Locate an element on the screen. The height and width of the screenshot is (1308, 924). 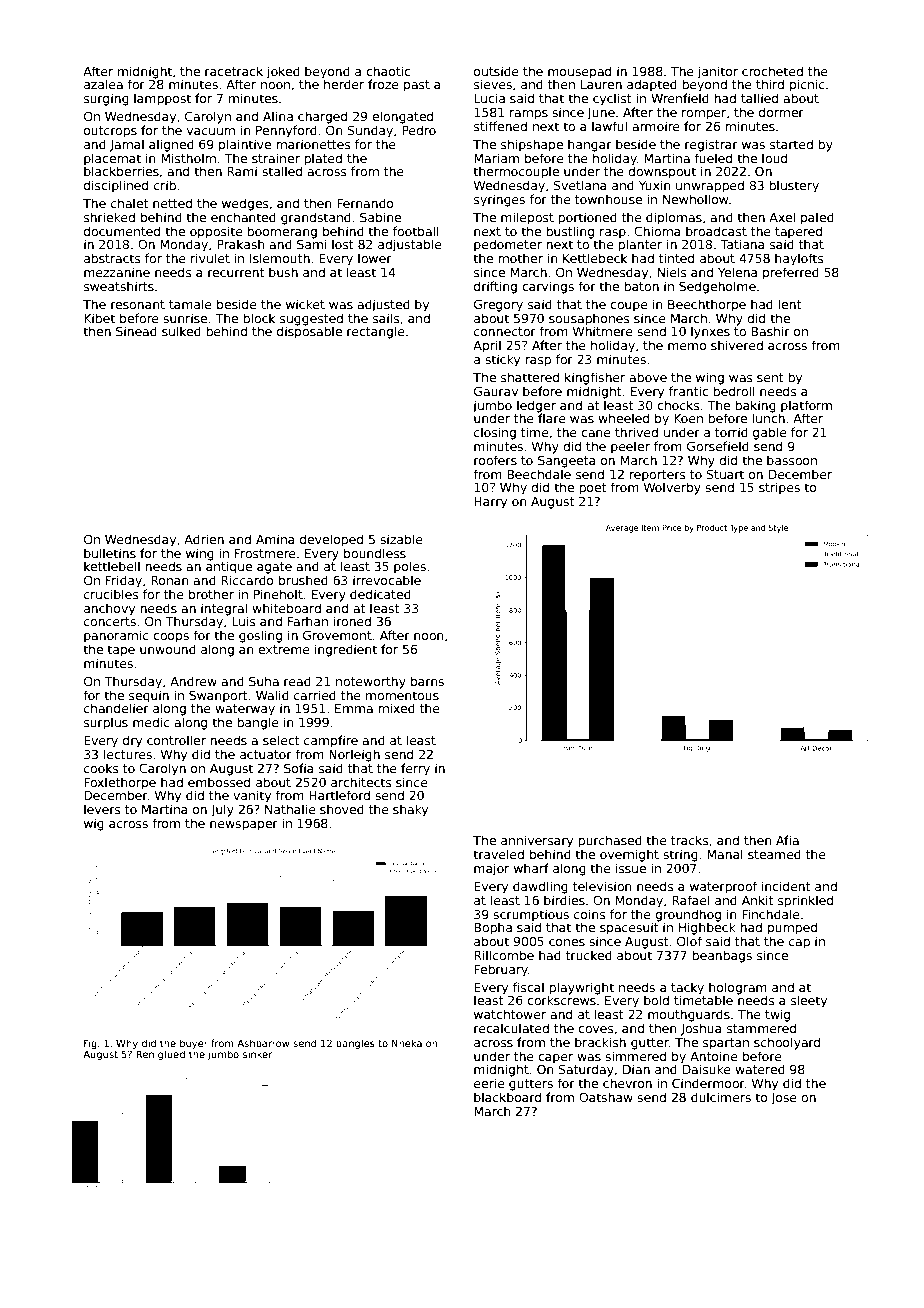
poles is located at coordinates (410, 567).
